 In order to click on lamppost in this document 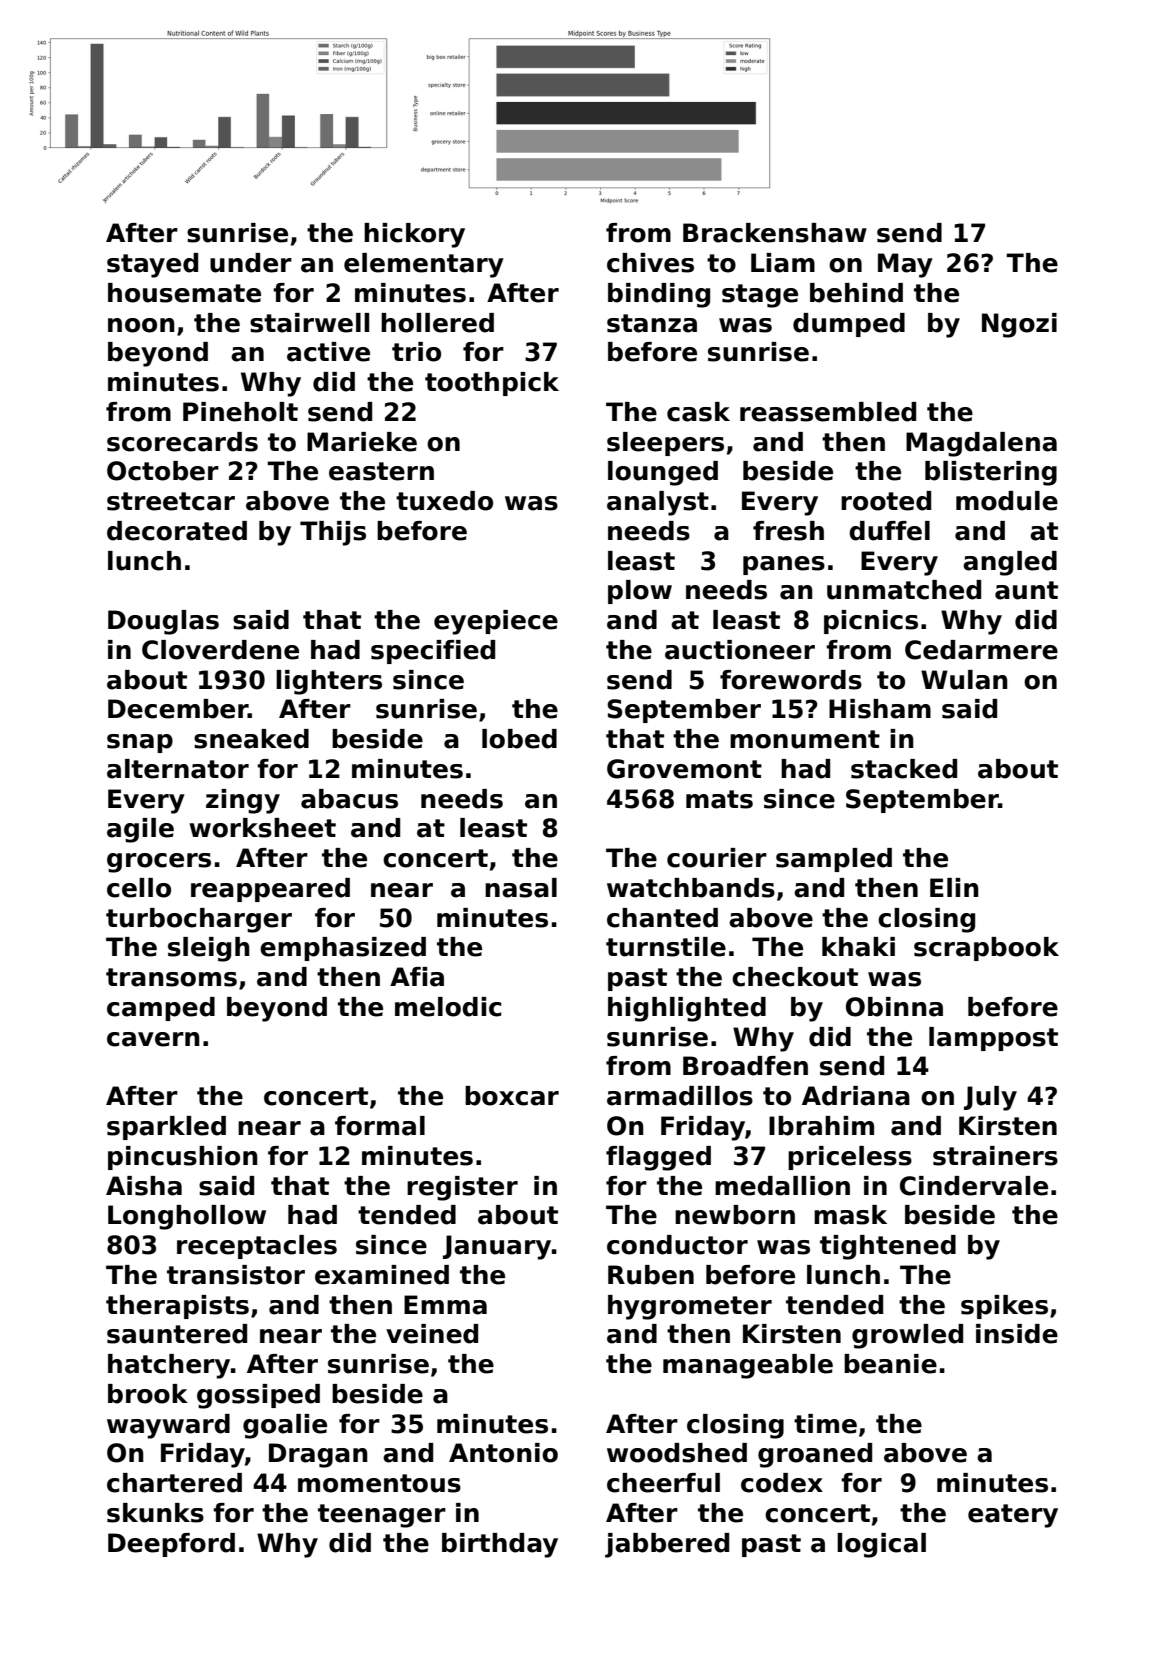, I will do `click(993, 1039)`.
